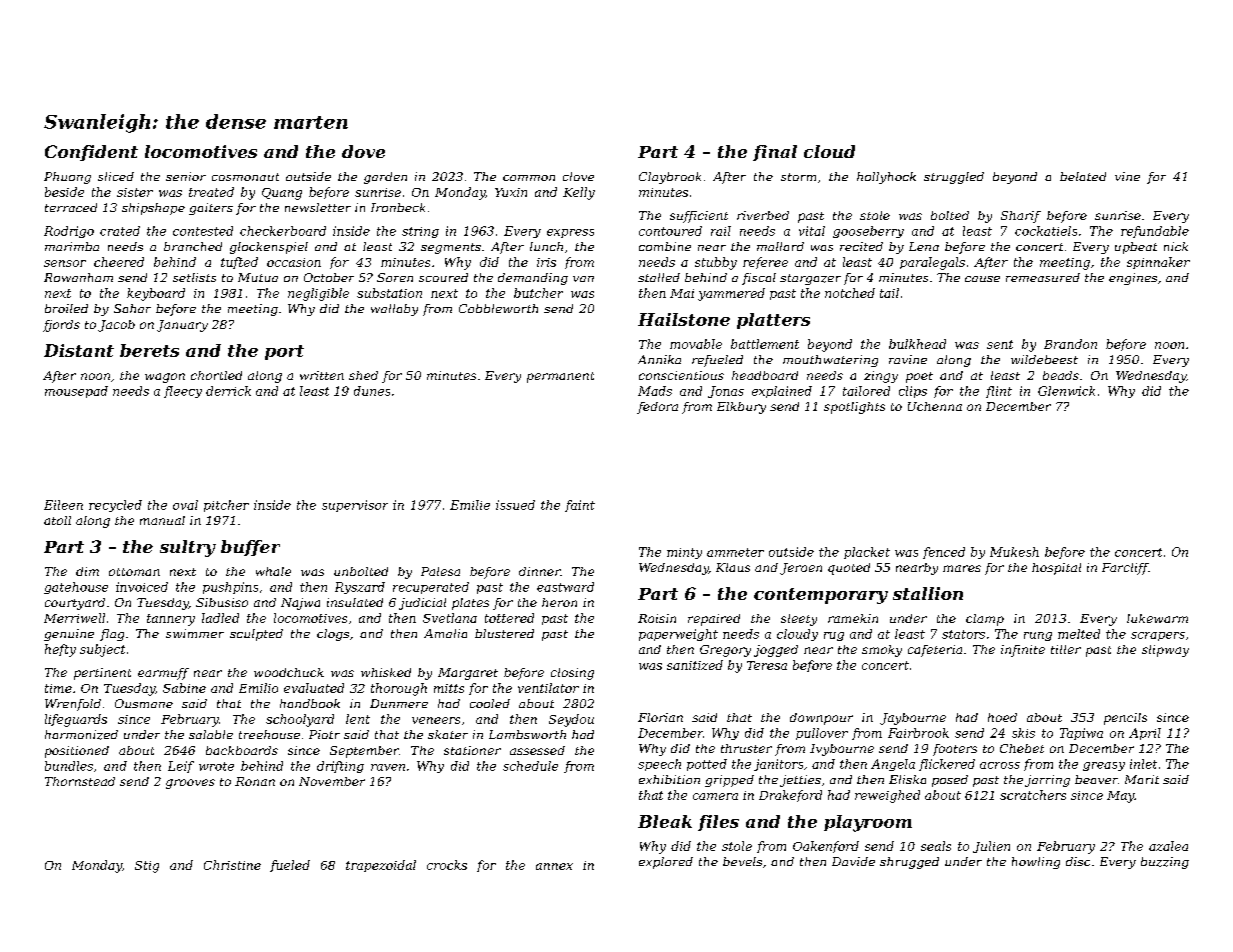 This screenshot has width=1233, height=952. What do you see at coordinates (657, 408) in the screenshot?
I see `fedora` at bounding box center [657, 408].
